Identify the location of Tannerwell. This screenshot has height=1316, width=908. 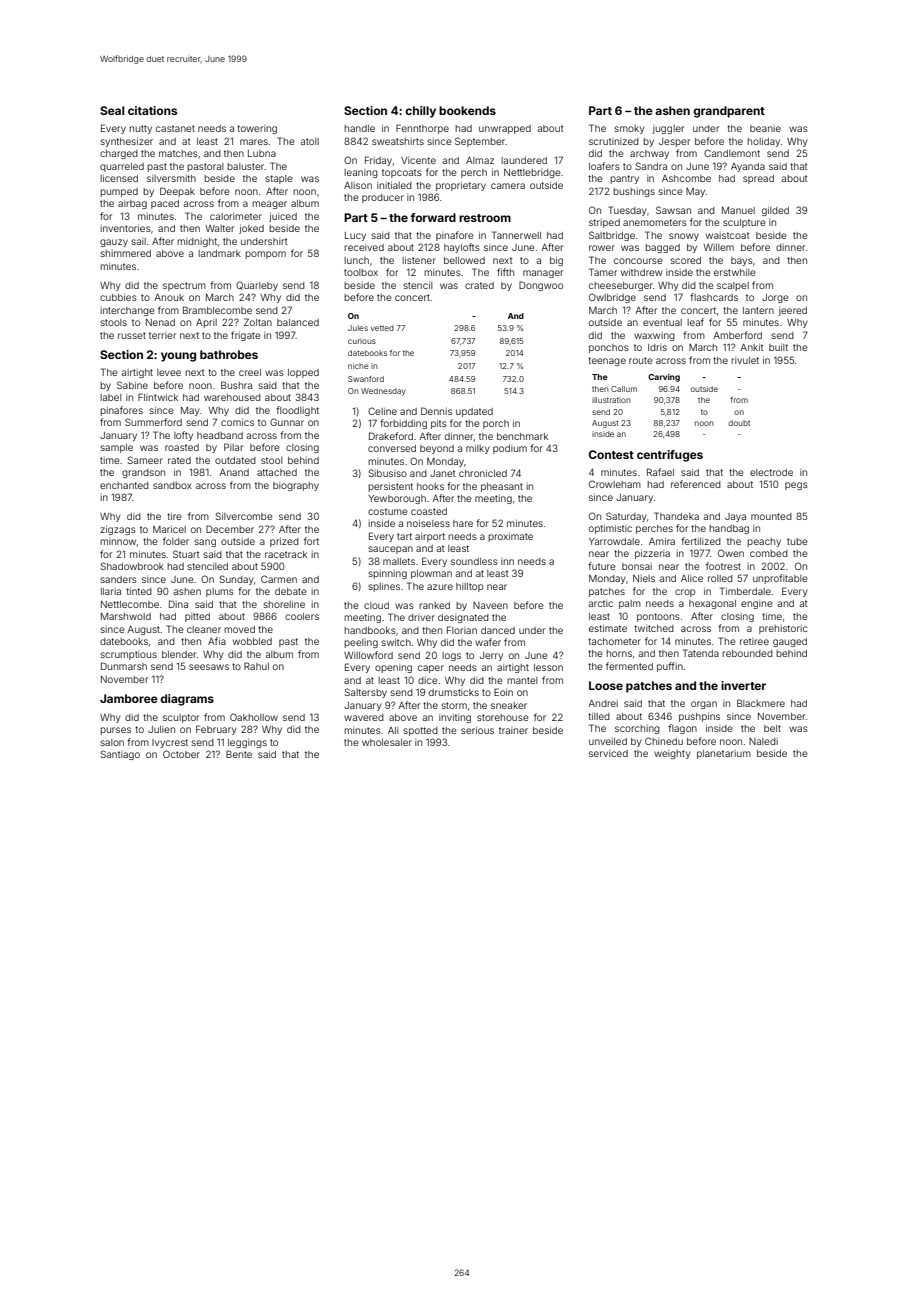
(516, 235).
